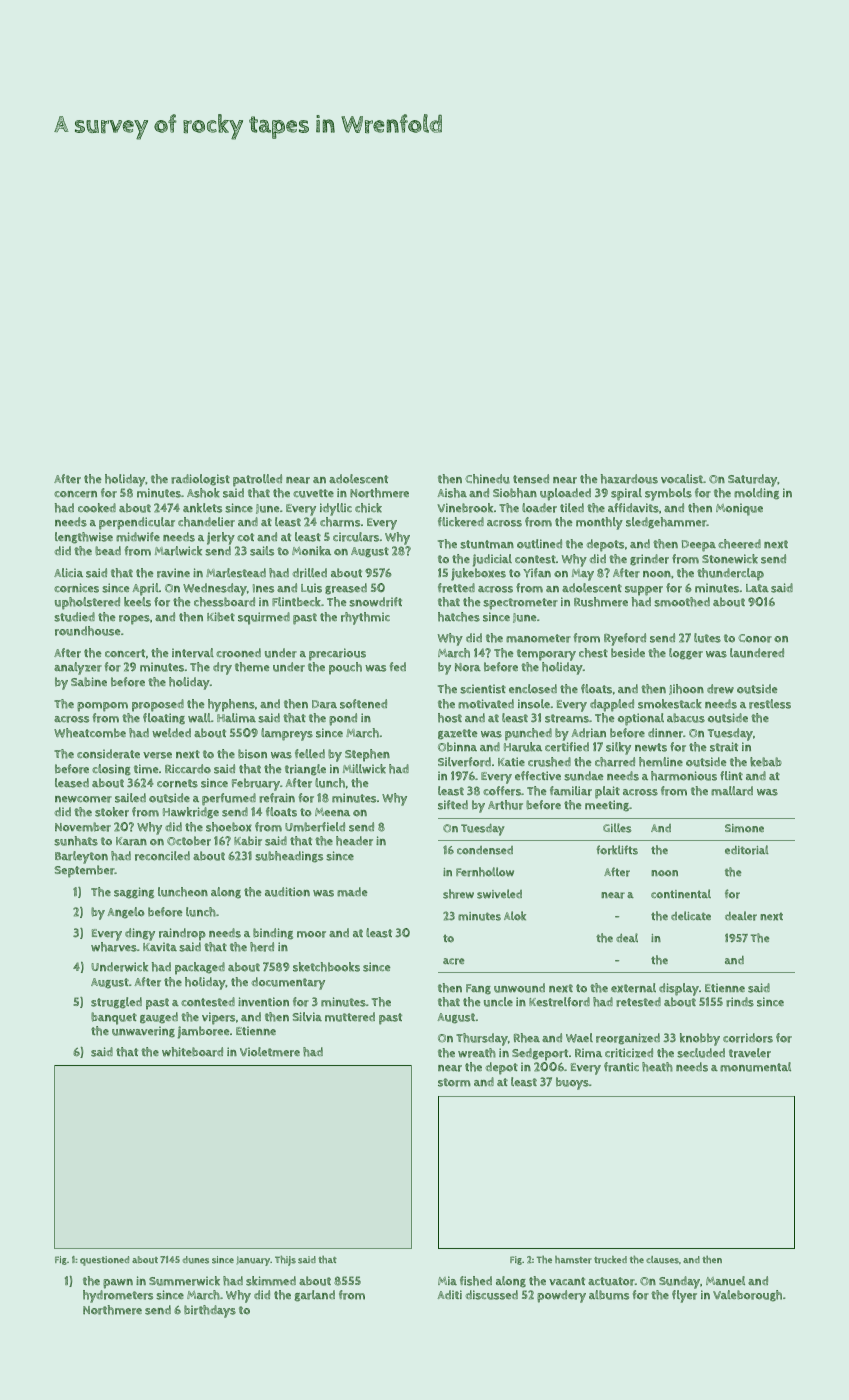 The image size is (849, 1400). Describe the element at coordinates (487, 479) in the screenshot. I see `Chinedu` at that location.
